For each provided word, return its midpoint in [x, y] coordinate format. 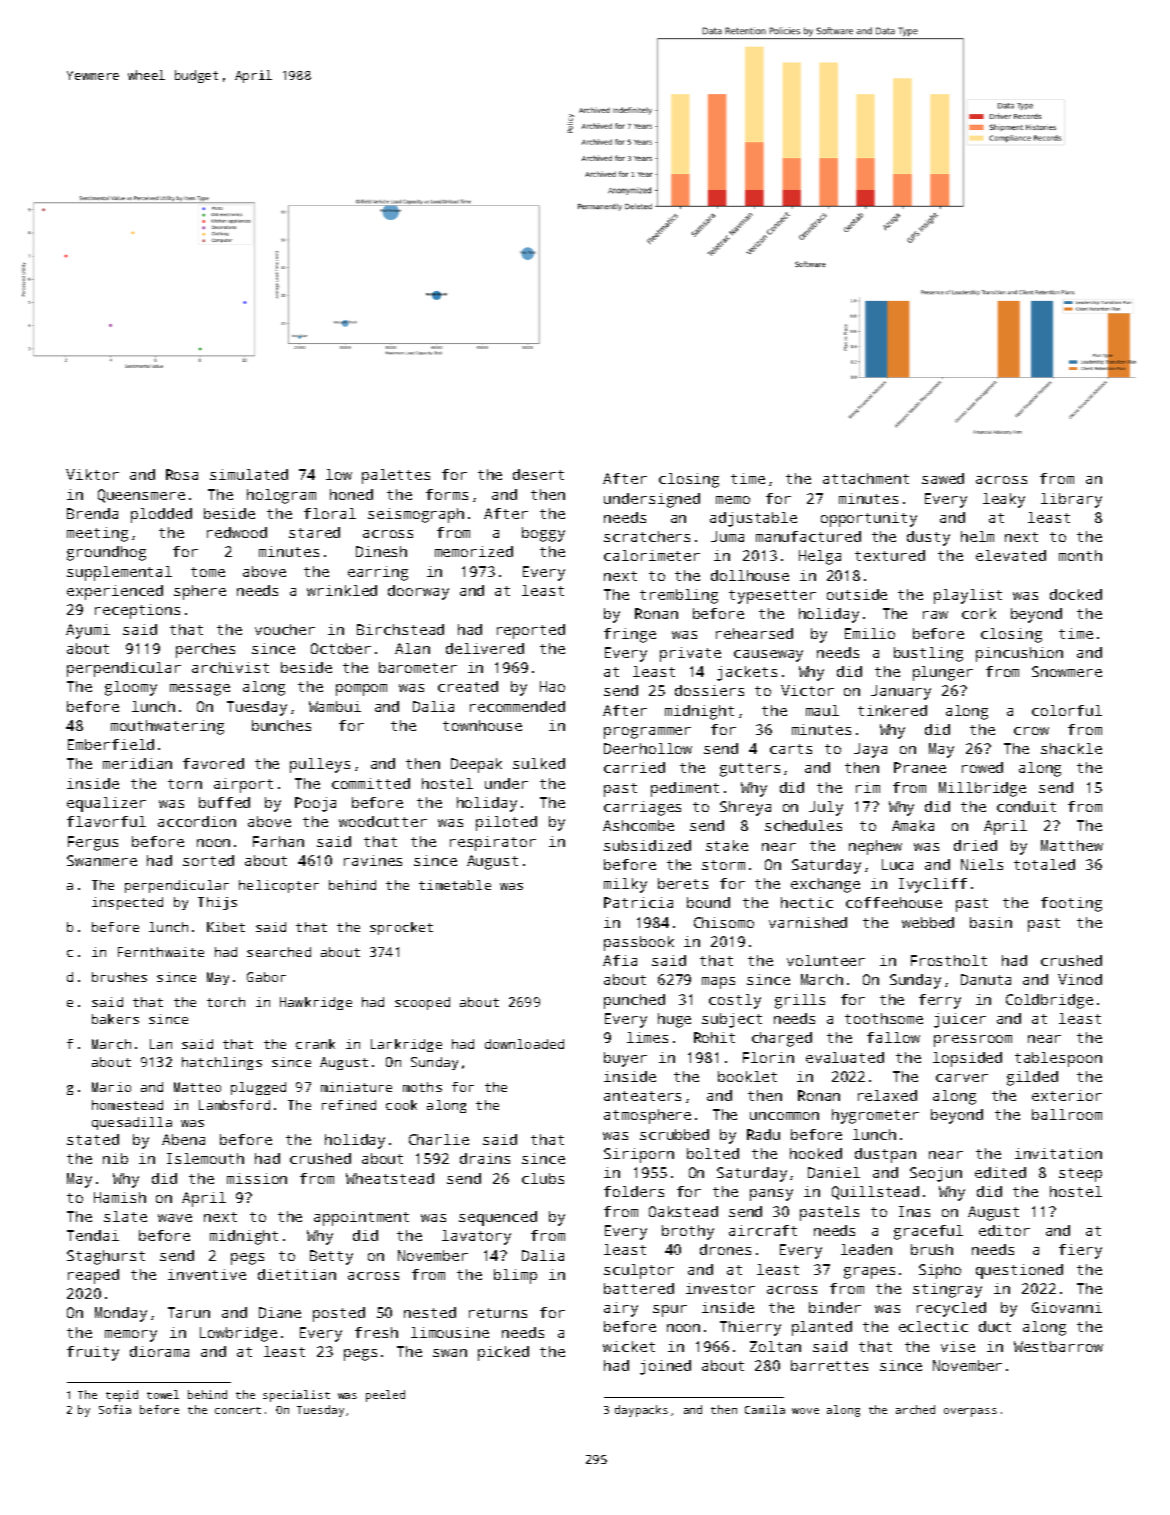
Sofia [115, 1409]
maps [718, 983]
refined [349, 1105]
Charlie [439, 1139]
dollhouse [750, 575]
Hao [552, 686]
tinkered [892, 710]
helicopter [279, 886]
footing [1071, 904]
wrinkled [342, 590]
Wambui [335, 706]
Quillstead [875, 1193]
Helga [820, 557]
